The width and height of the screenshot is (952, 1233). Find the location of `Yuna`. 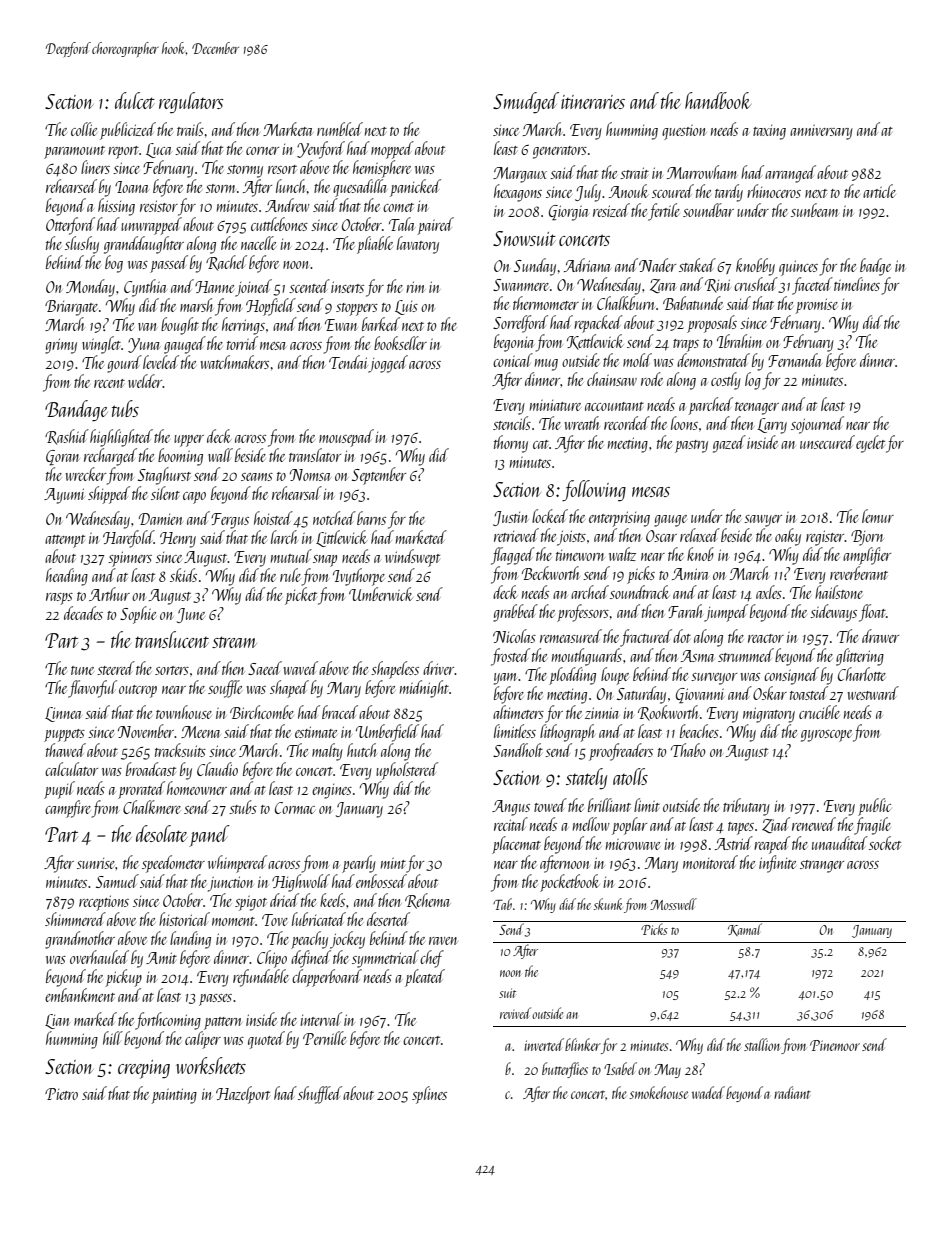

Yuna is located at coordinates (144, 345).
